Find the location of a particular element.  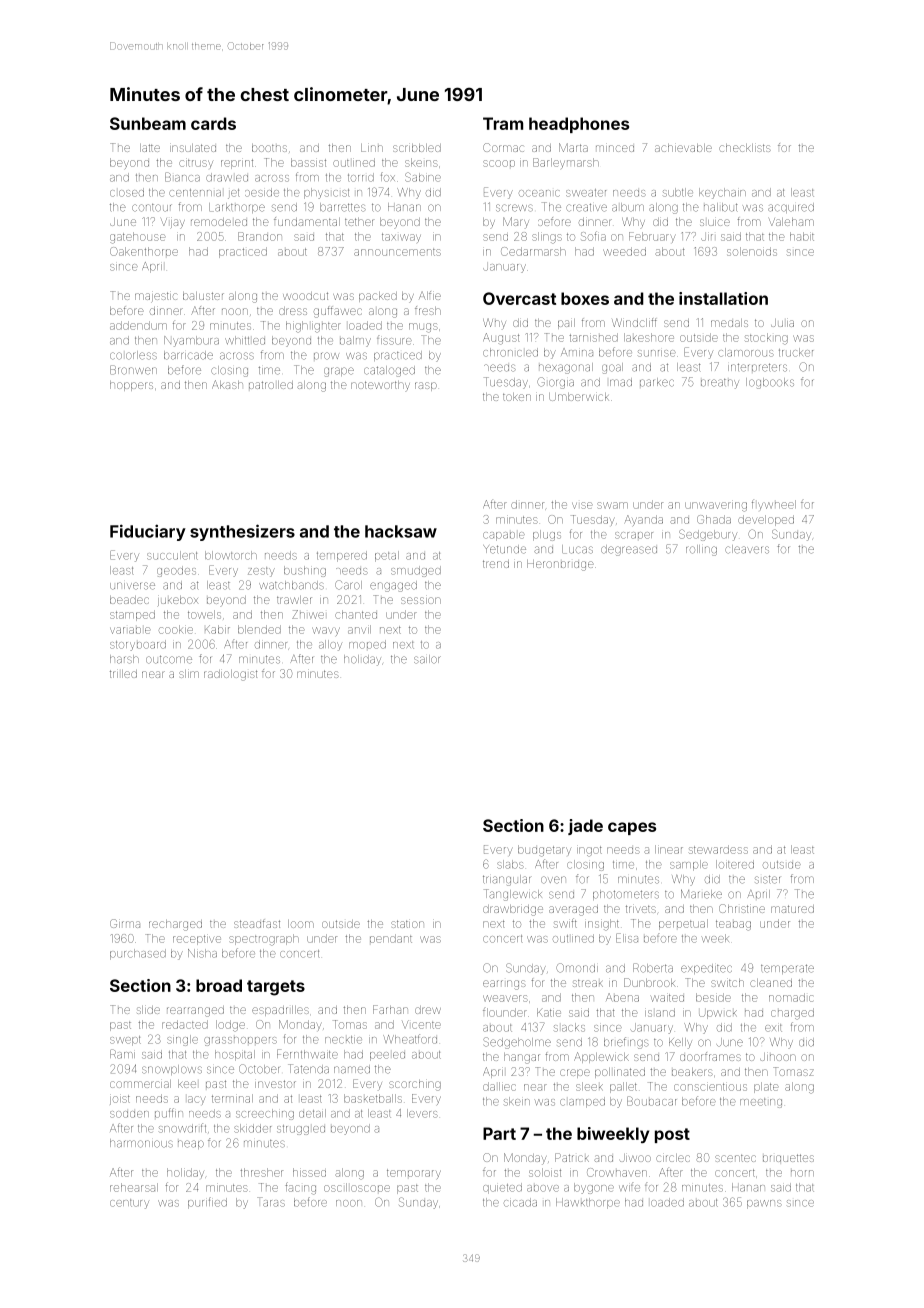

investor is located at coordinates (275, 1084).
